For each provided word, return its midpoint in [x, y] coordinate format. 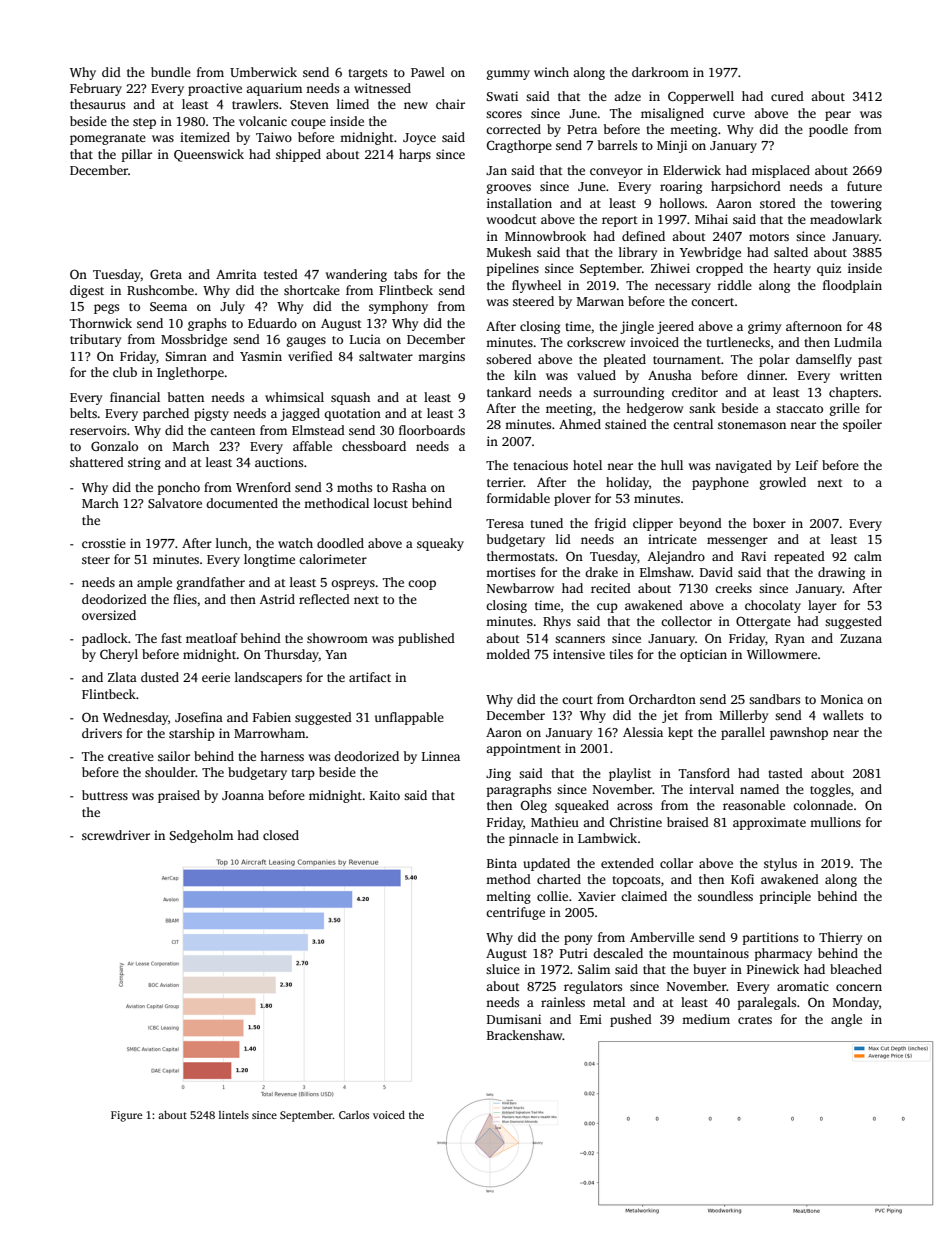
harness [282, 756]
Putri [574, 953]
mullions [835, 822]
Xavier [597, 896]
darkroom [660, 72]
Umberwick [263, 72]
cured [787, 96]
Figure [126, 1116]
